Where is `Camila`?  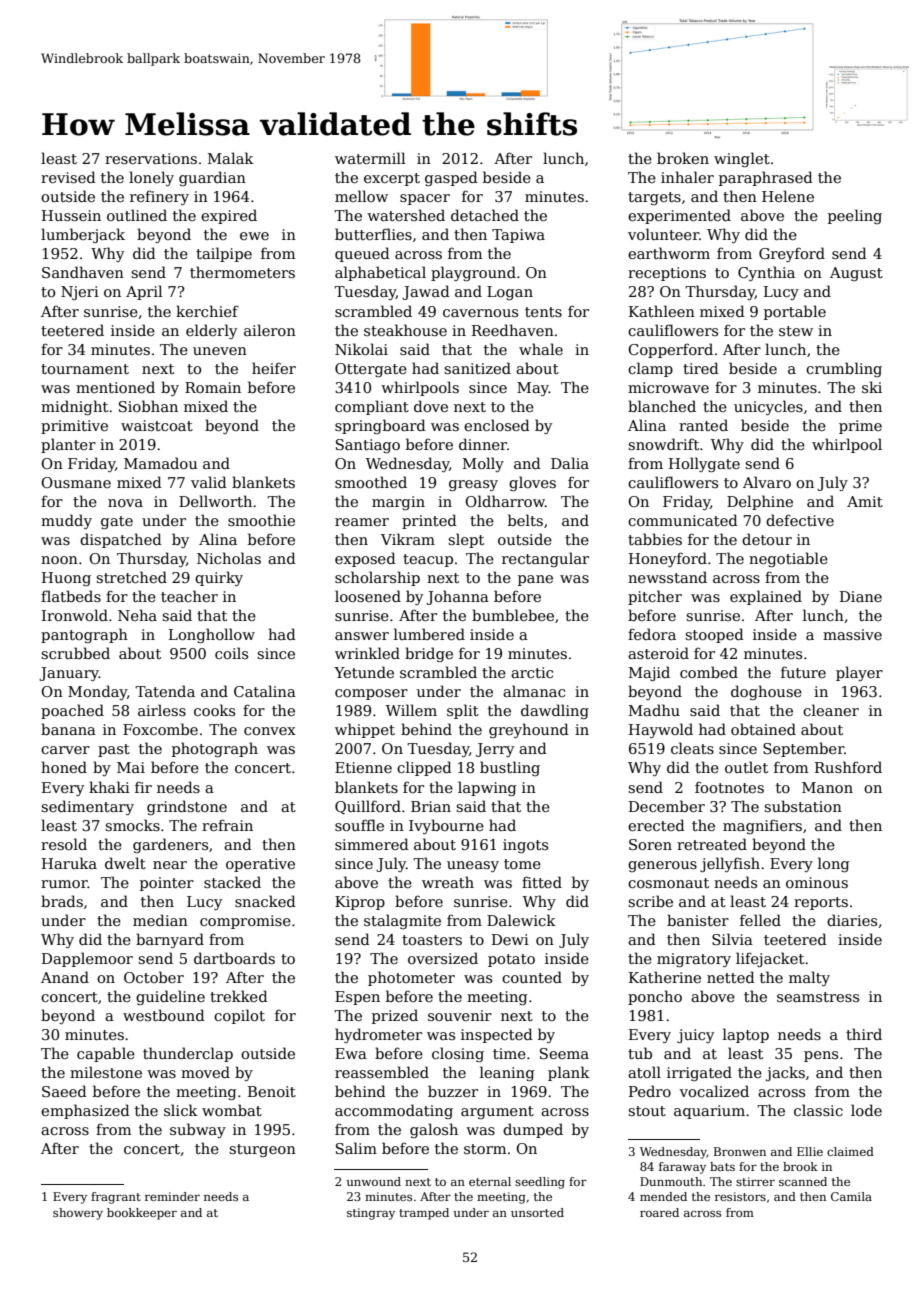 Camila is located at coordinates (851, 1196).
